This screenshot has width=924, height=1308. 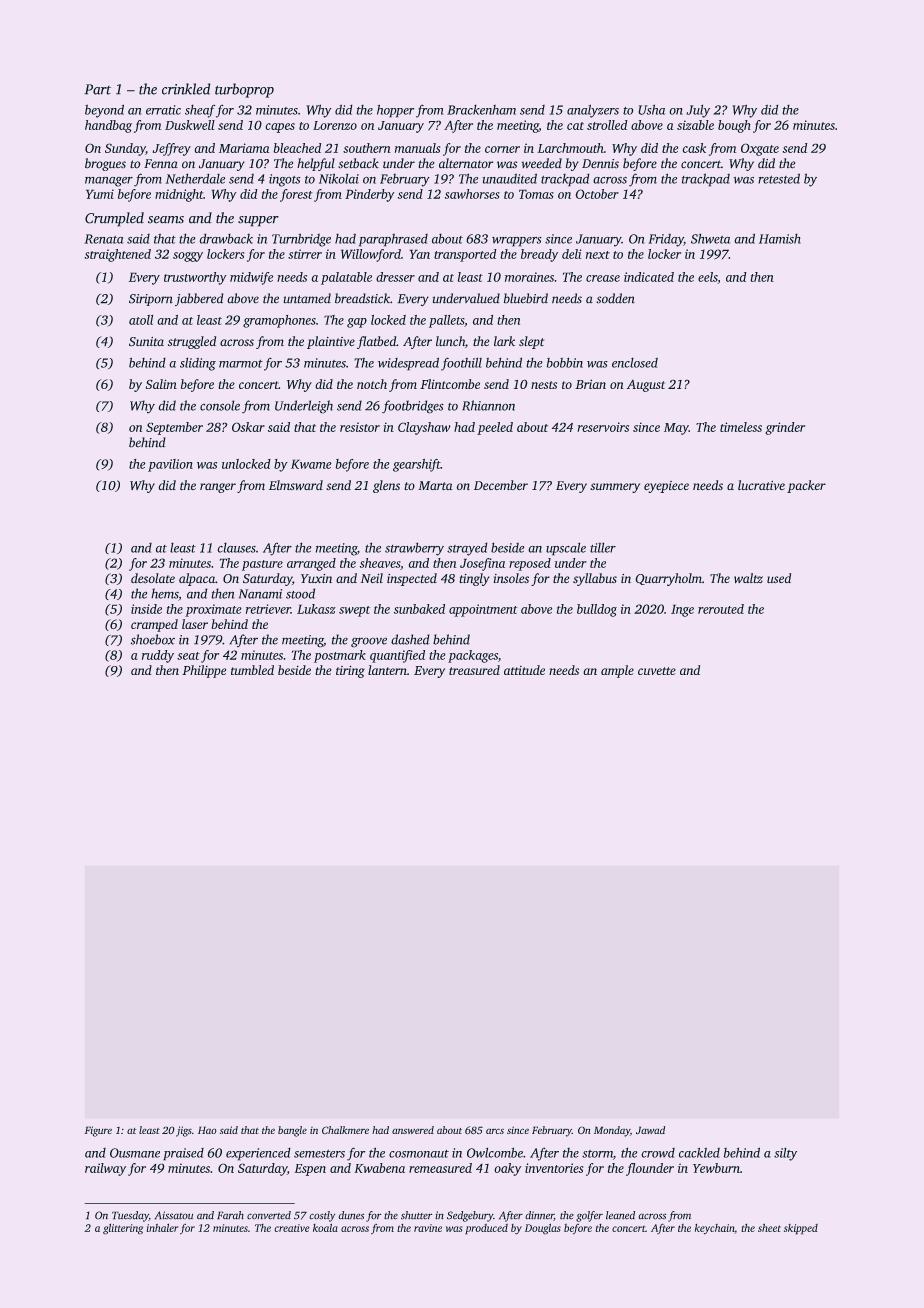 I want to click on marmot, so click(x=241, y=364).
